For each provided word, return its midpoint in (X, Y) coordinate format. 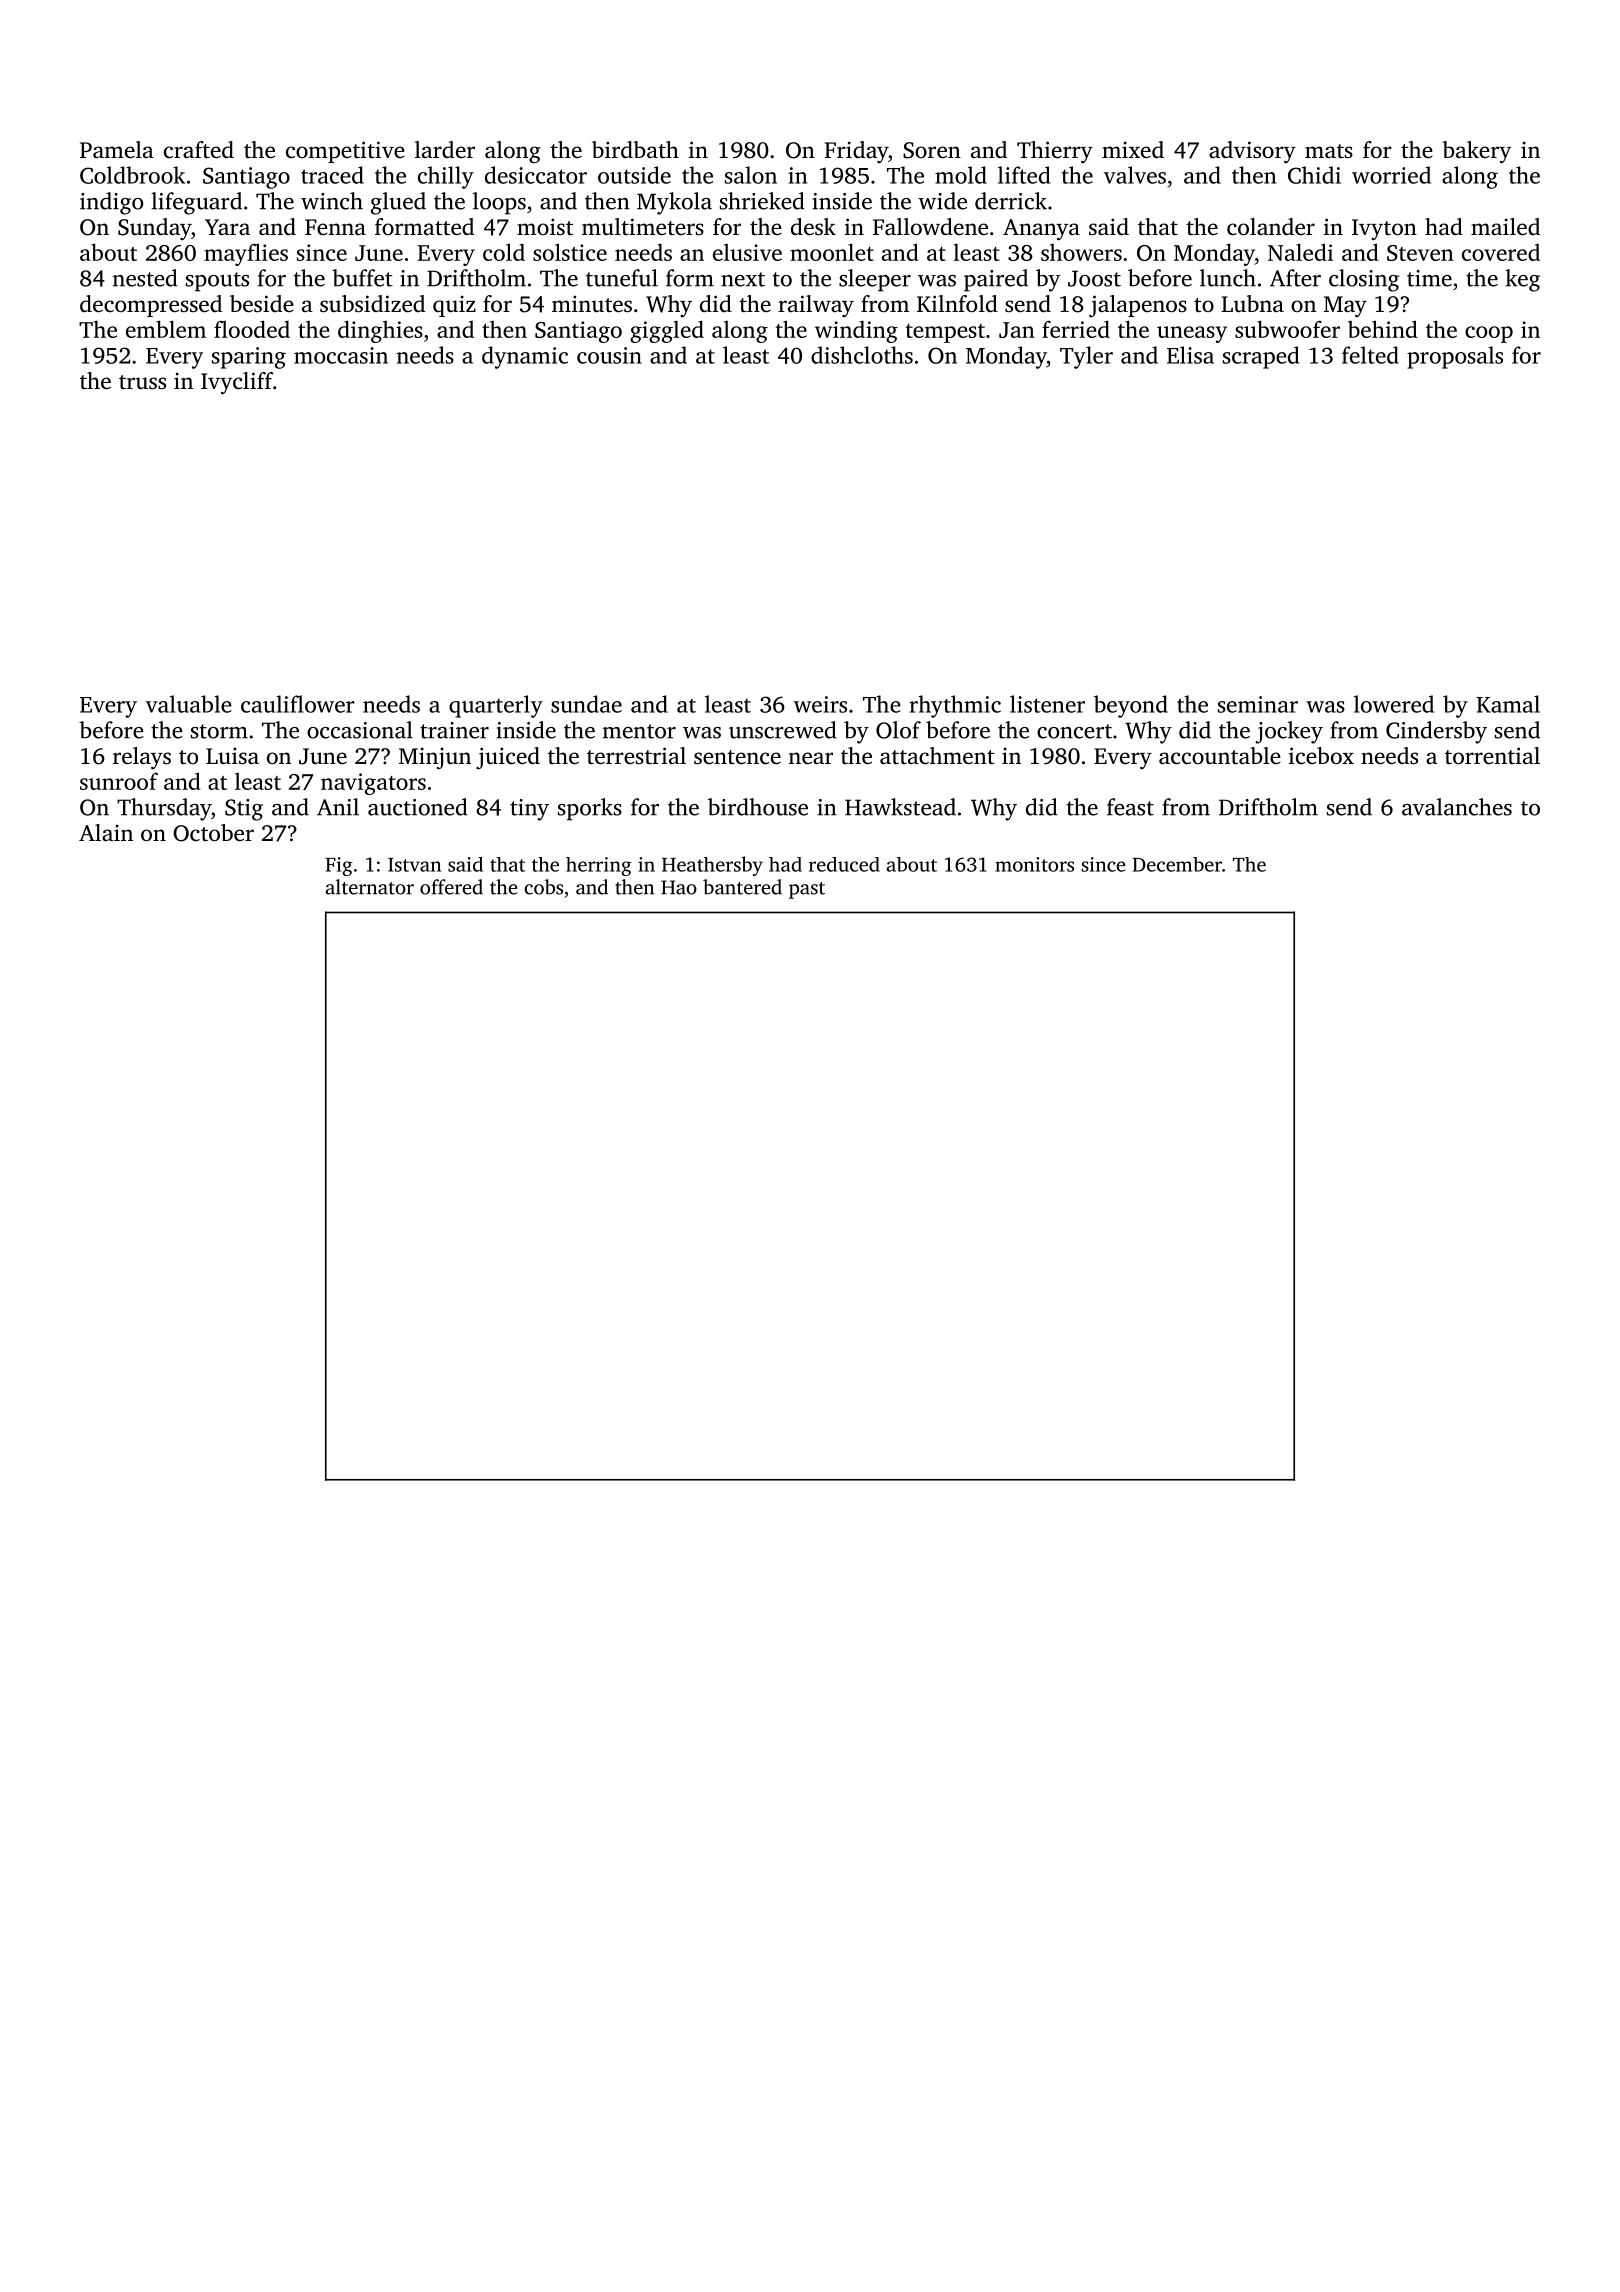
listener (1047, 704)
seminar (1258, 704)
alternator (370, 887)
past (807, 890)
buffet (362, 278)
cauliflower (298, 704)
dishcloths (862, 355)
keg (1522, 280)
